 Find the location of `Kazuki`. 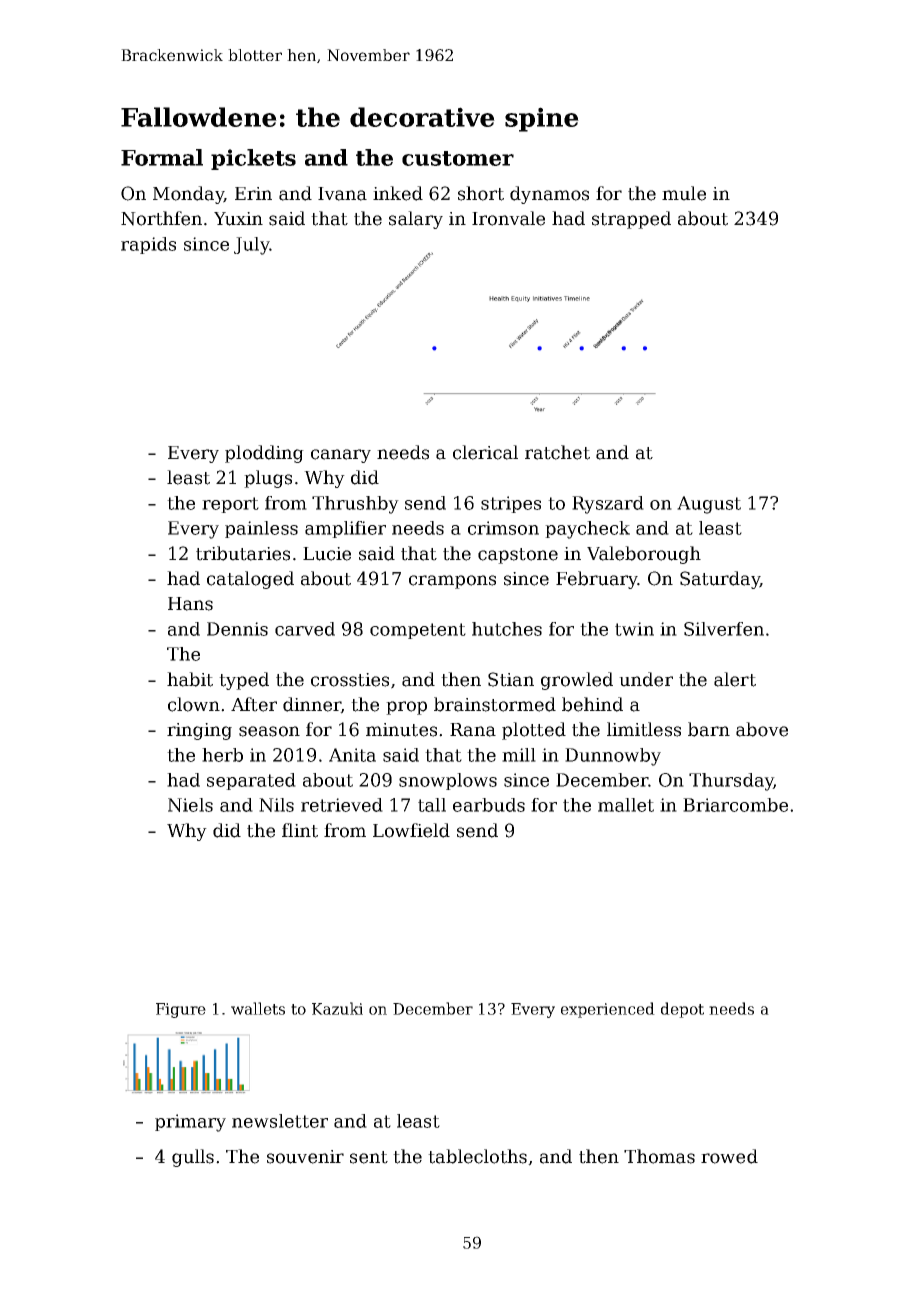

Kazuki is located at coordinates (337, 1008).
